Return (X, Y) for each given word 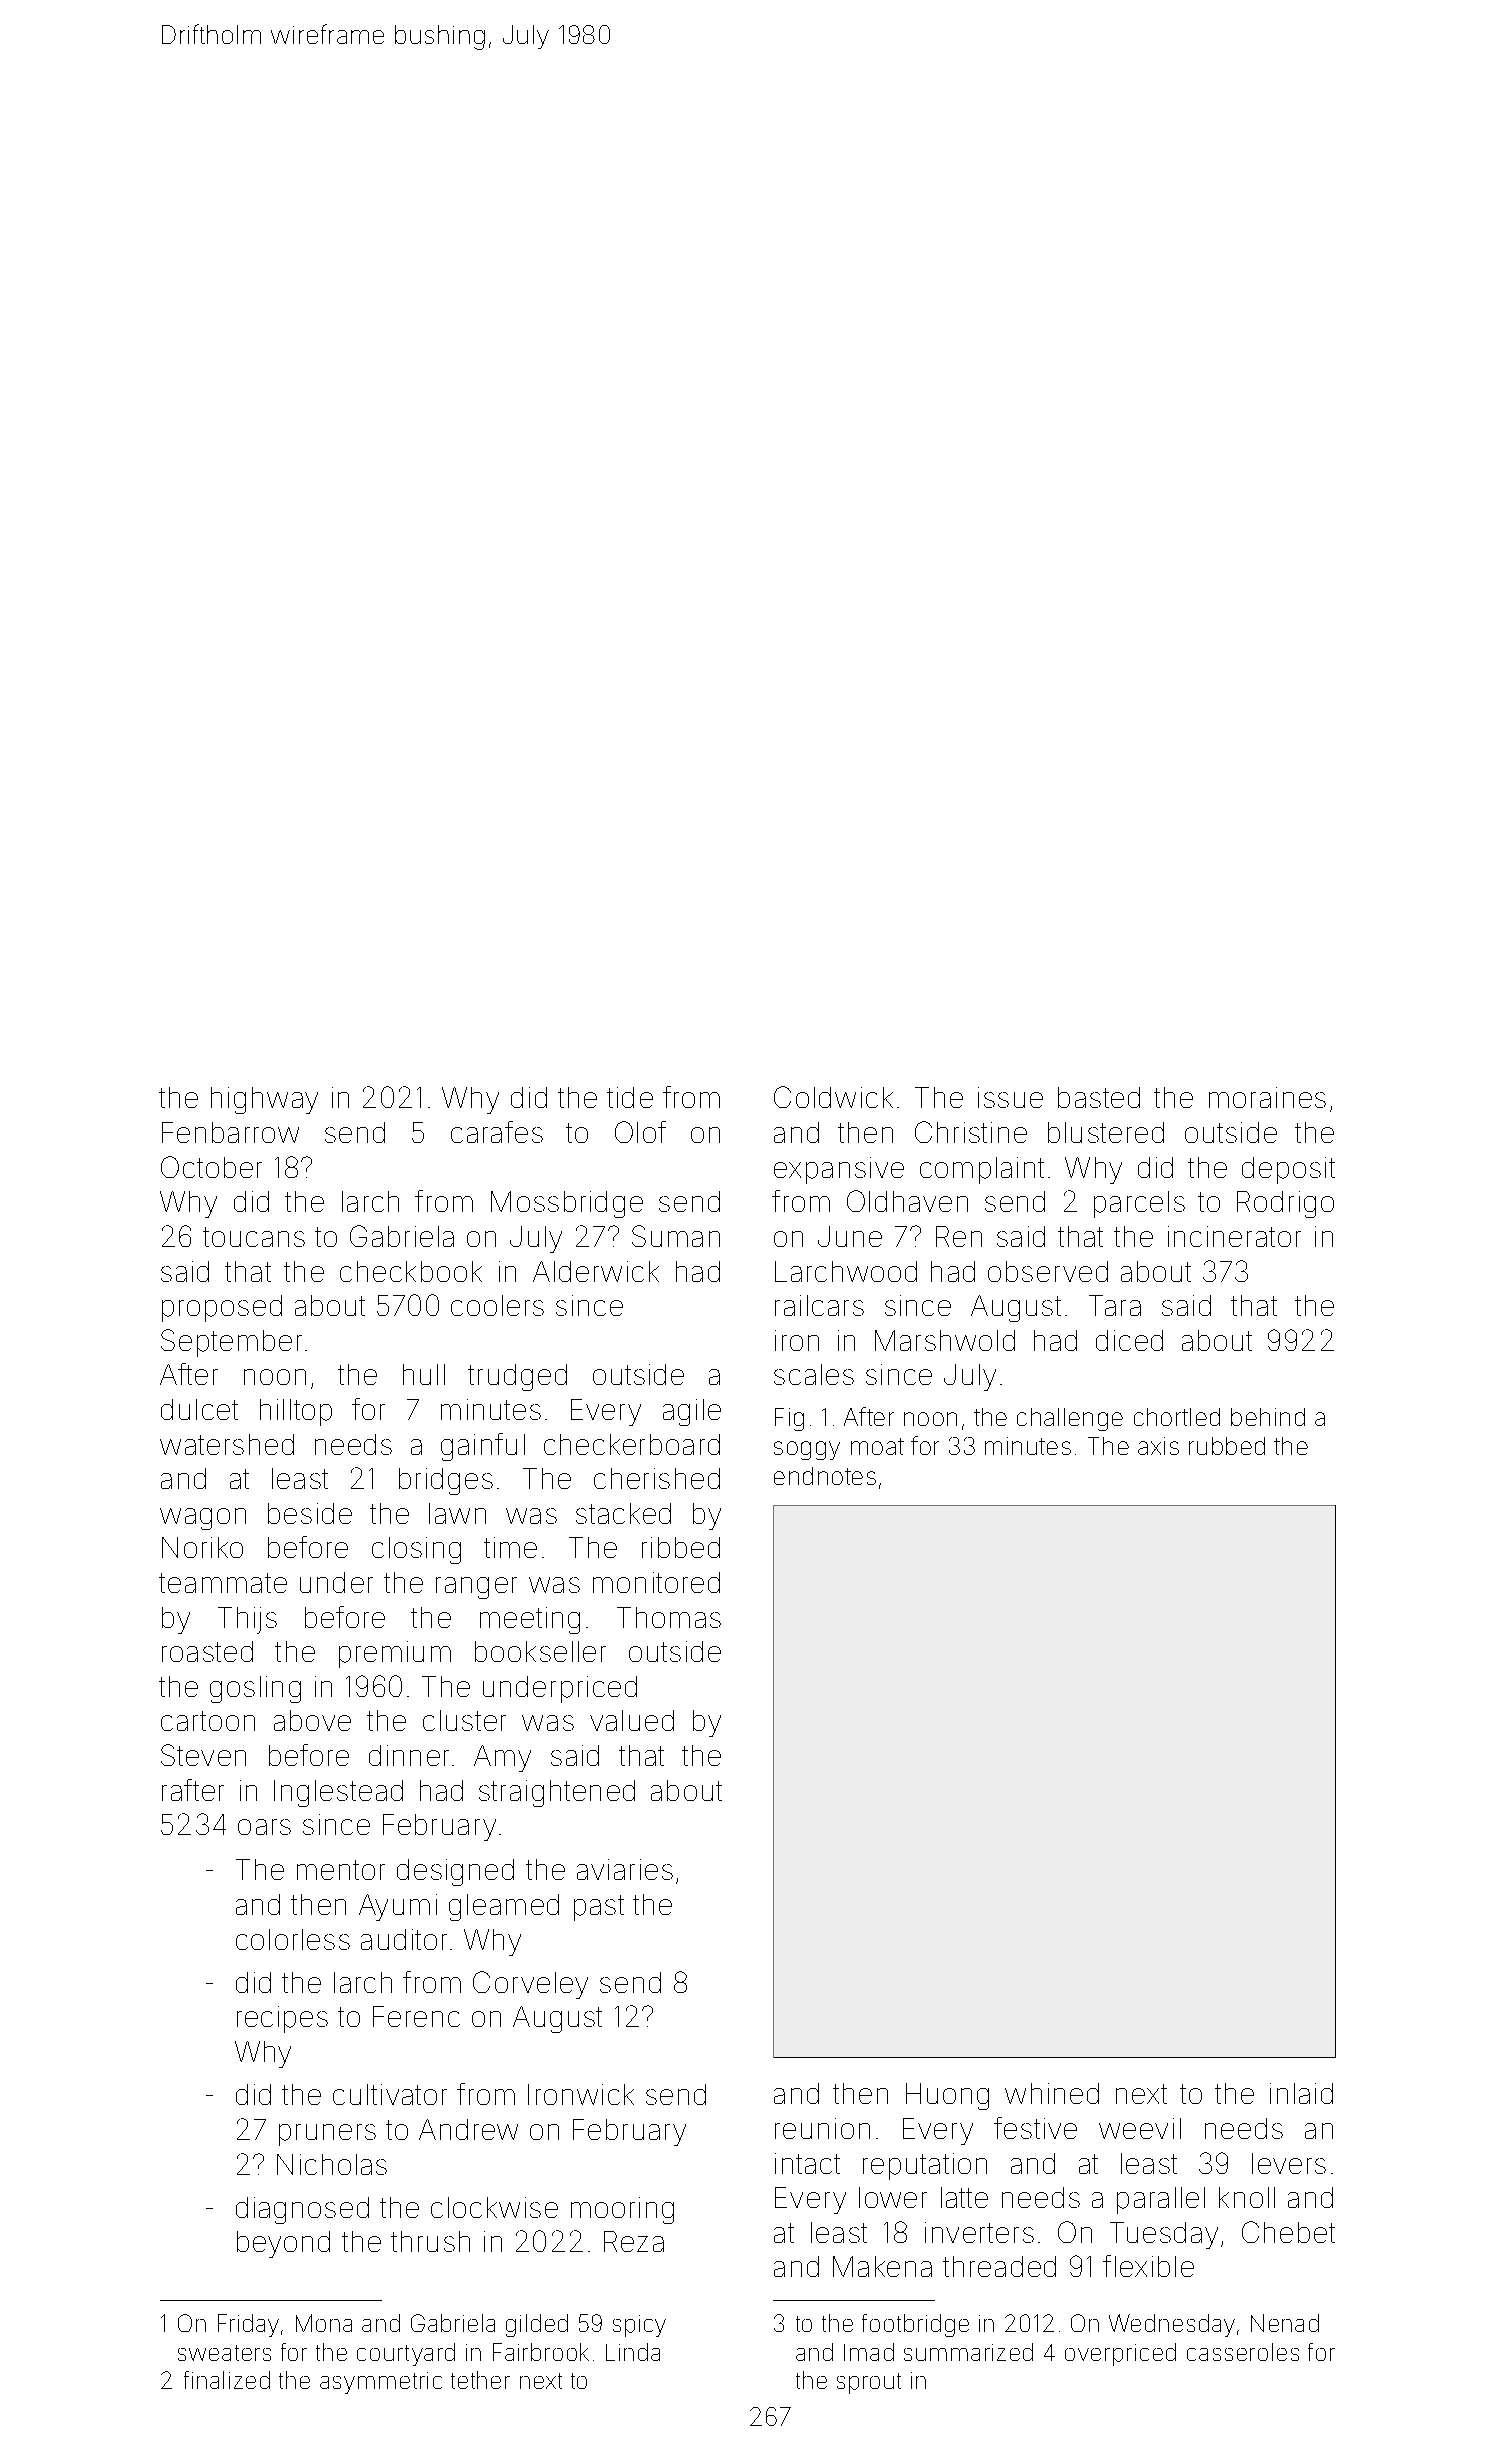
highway (264, 1100)
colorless (293, 1939)
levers (1289, 2163)
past (599, 1908)
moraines (1267, 1097)
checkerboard (632, 1444)
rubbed (1227, 1446)
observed (1048, 1271)
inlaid (1301, 2093)
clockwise (494, 2207)
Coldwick (833, 1097)
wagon (203, 1519)
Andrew (468, 2129)
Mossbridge (567, 1204)
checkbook (411, 1271)
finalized (227, 2380)
